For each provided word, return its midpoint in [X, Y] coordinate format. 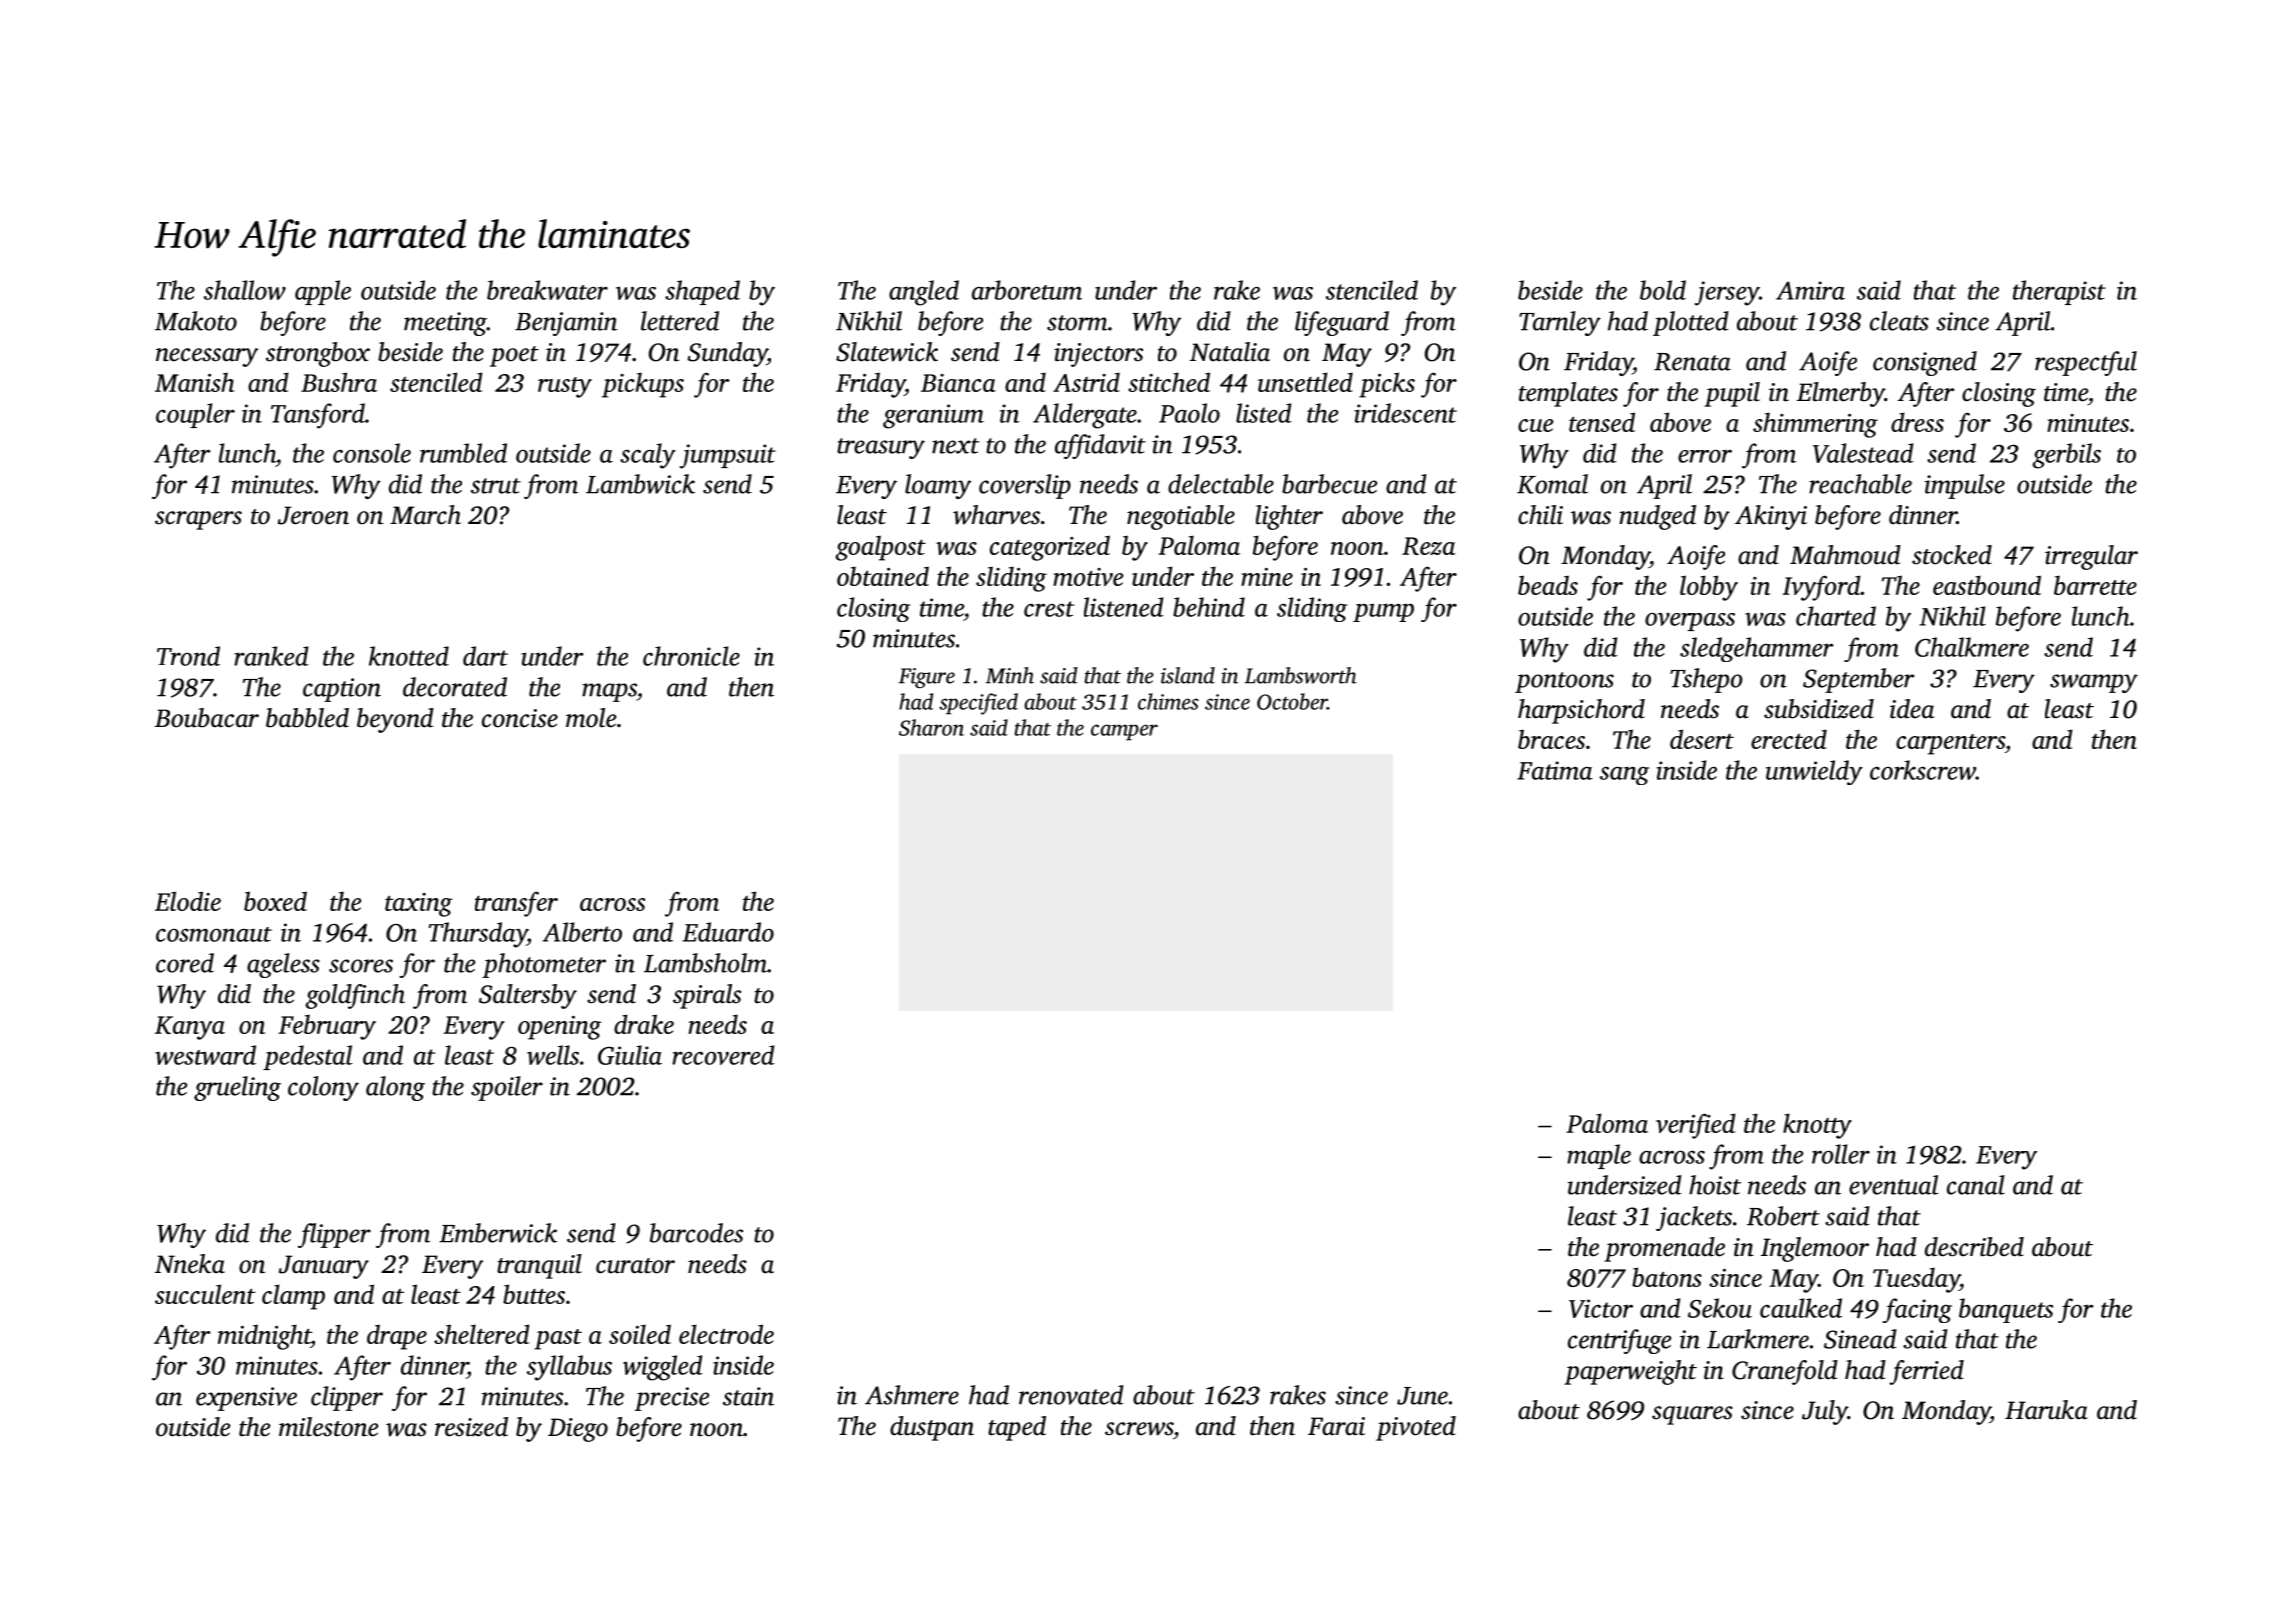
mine [1267, 577]
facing [1917, 1310]
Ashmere [912, 1395]
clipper [347, 1398]
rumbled [463, 453]
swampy [2094, 683]
